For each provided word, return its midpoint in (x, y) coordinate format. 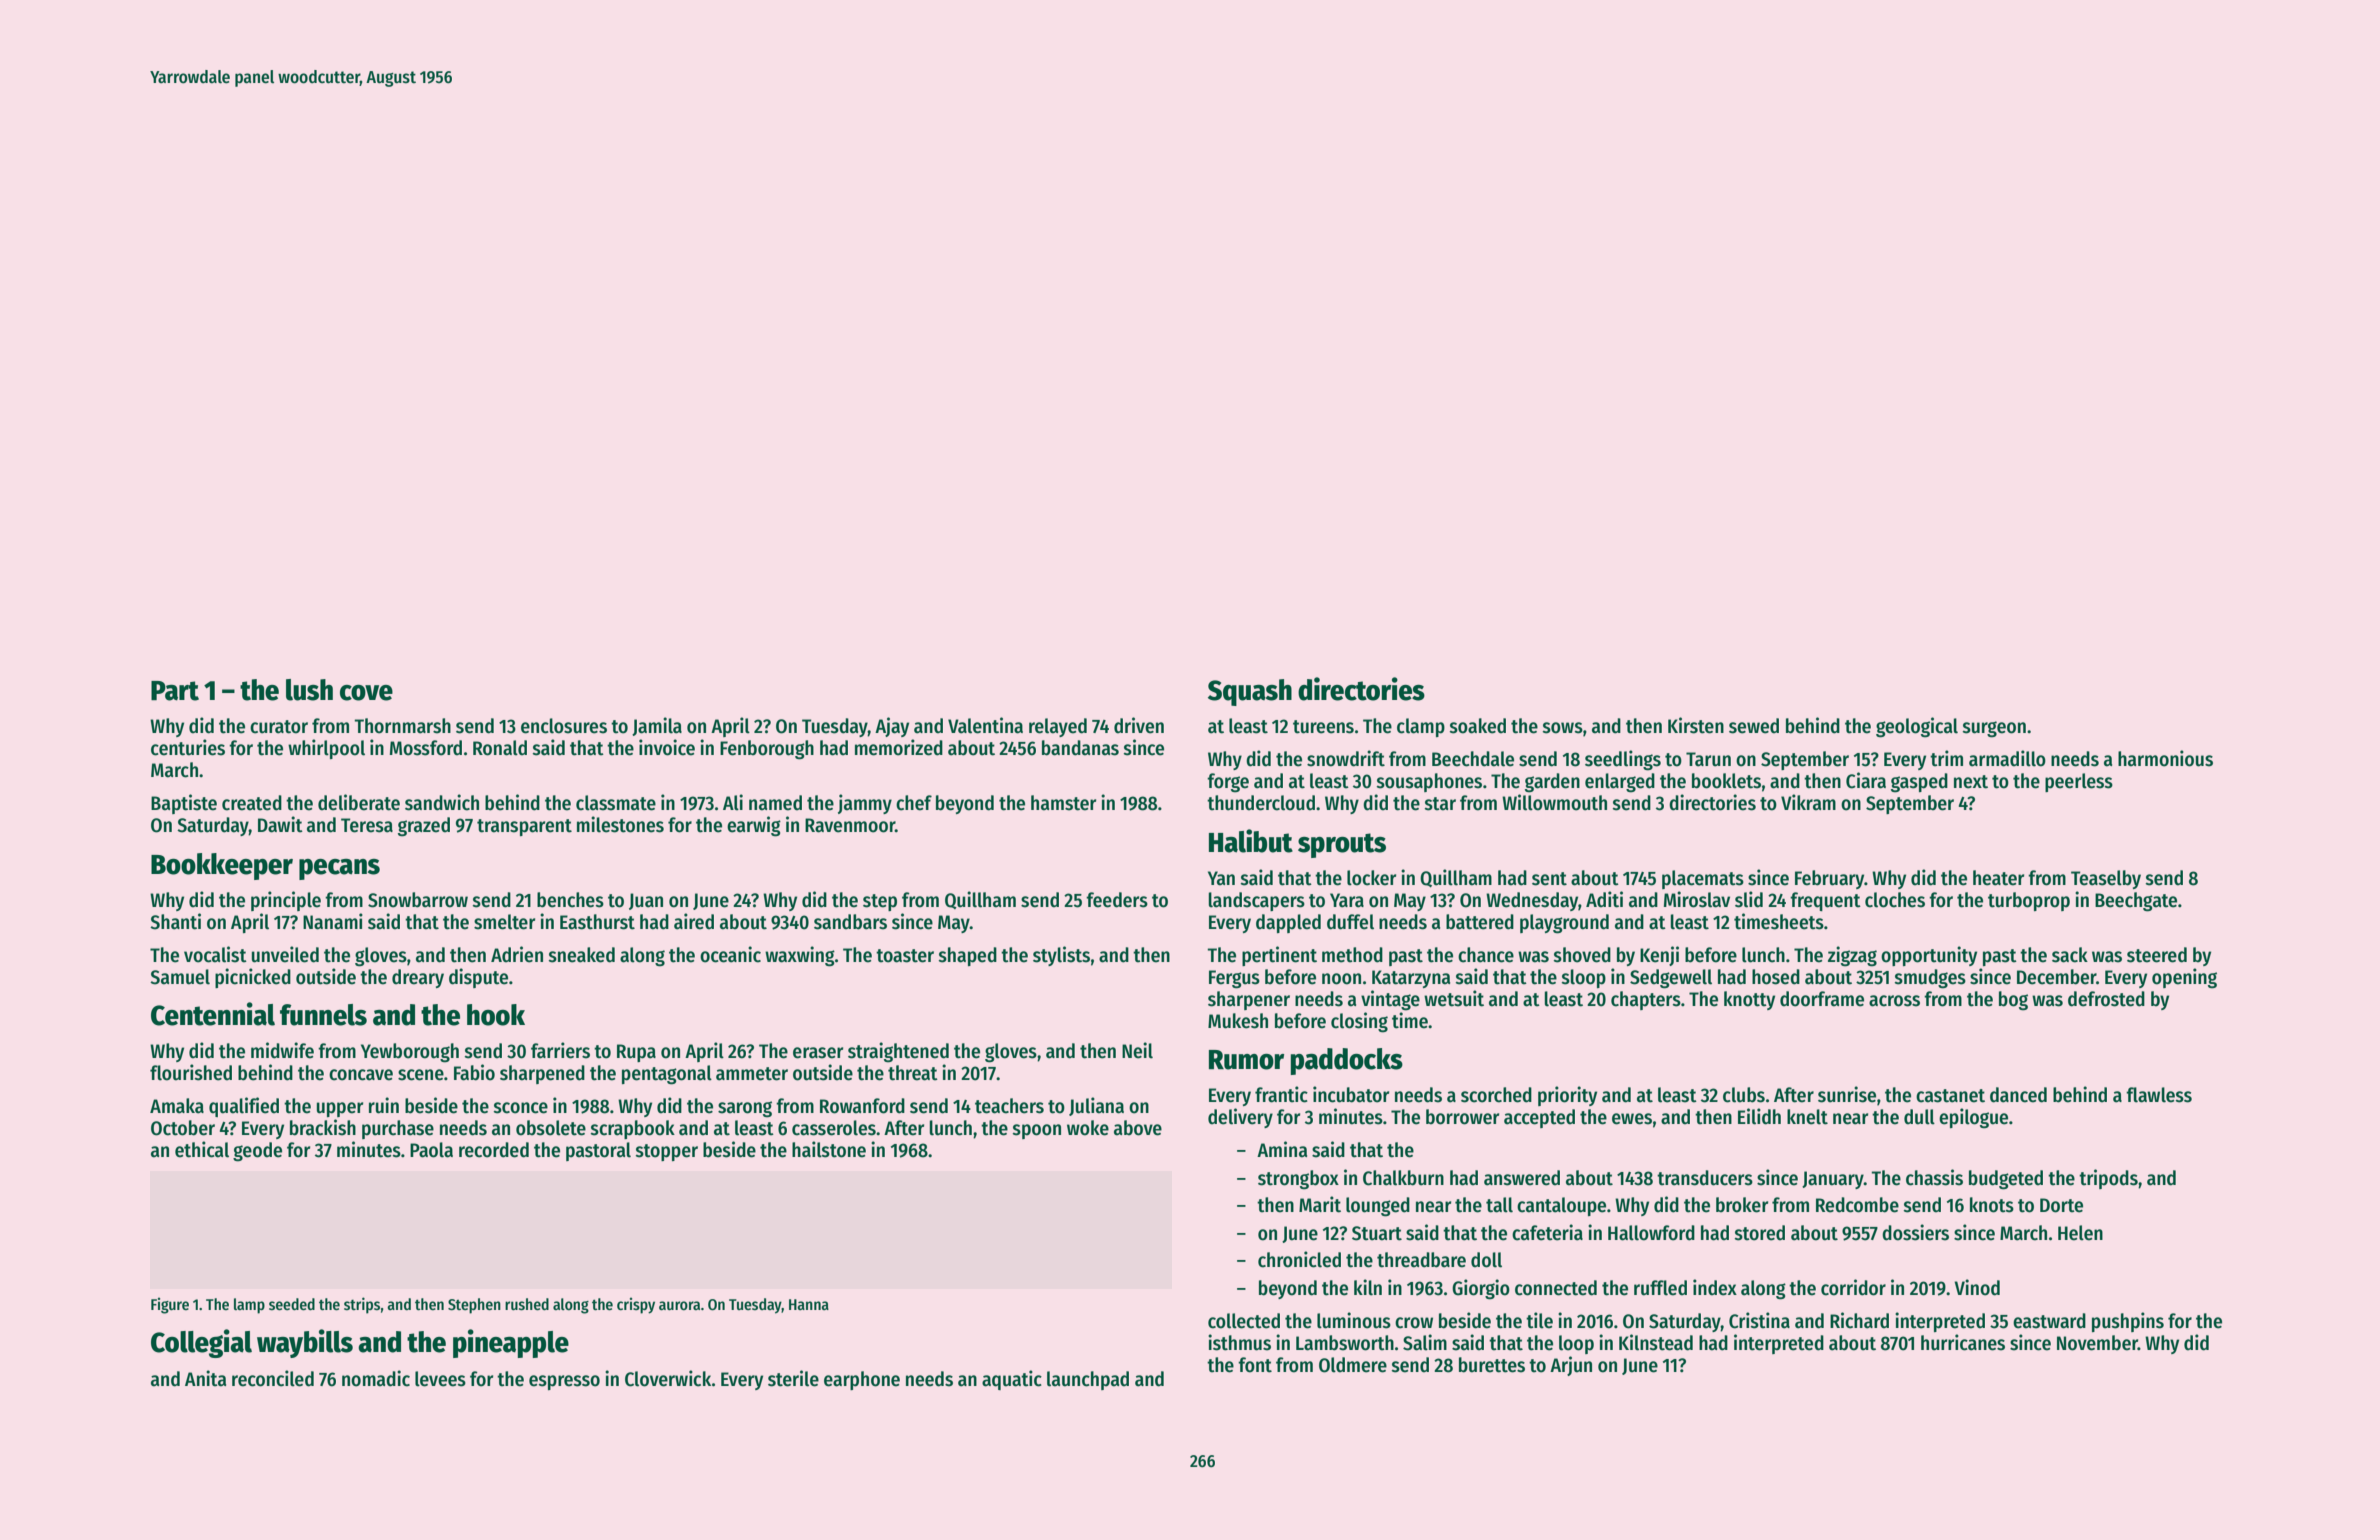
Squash (1250, 692)
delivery (1240, 1118)
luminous (1354, 1320)
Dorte (2061, 1205)
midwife (282, 1050)
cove (366, 693)
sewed (1754, 726)
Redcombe (1857, 1205)
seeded (292, 1304)
